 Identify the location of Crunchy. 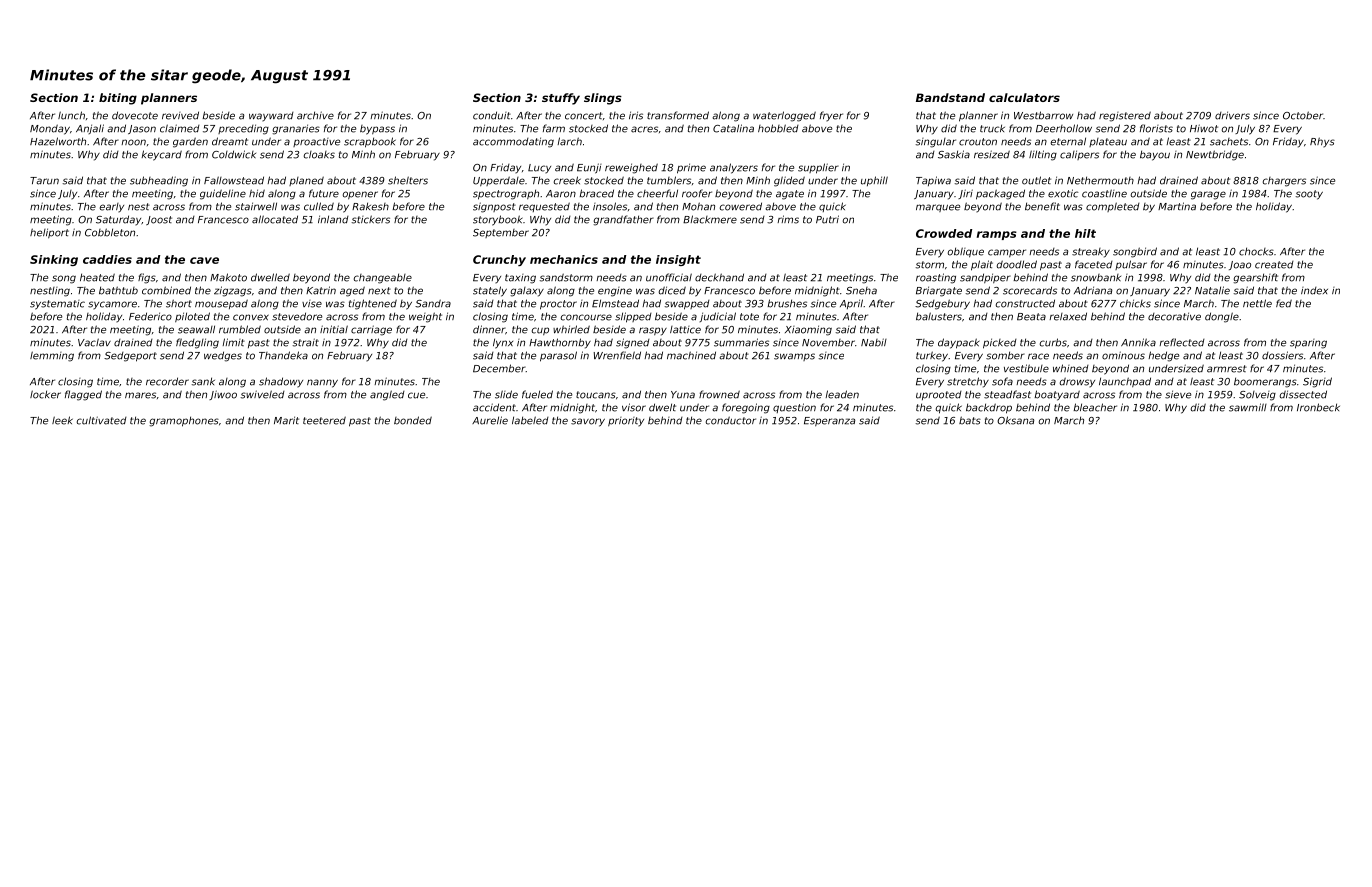
(499, 260).
